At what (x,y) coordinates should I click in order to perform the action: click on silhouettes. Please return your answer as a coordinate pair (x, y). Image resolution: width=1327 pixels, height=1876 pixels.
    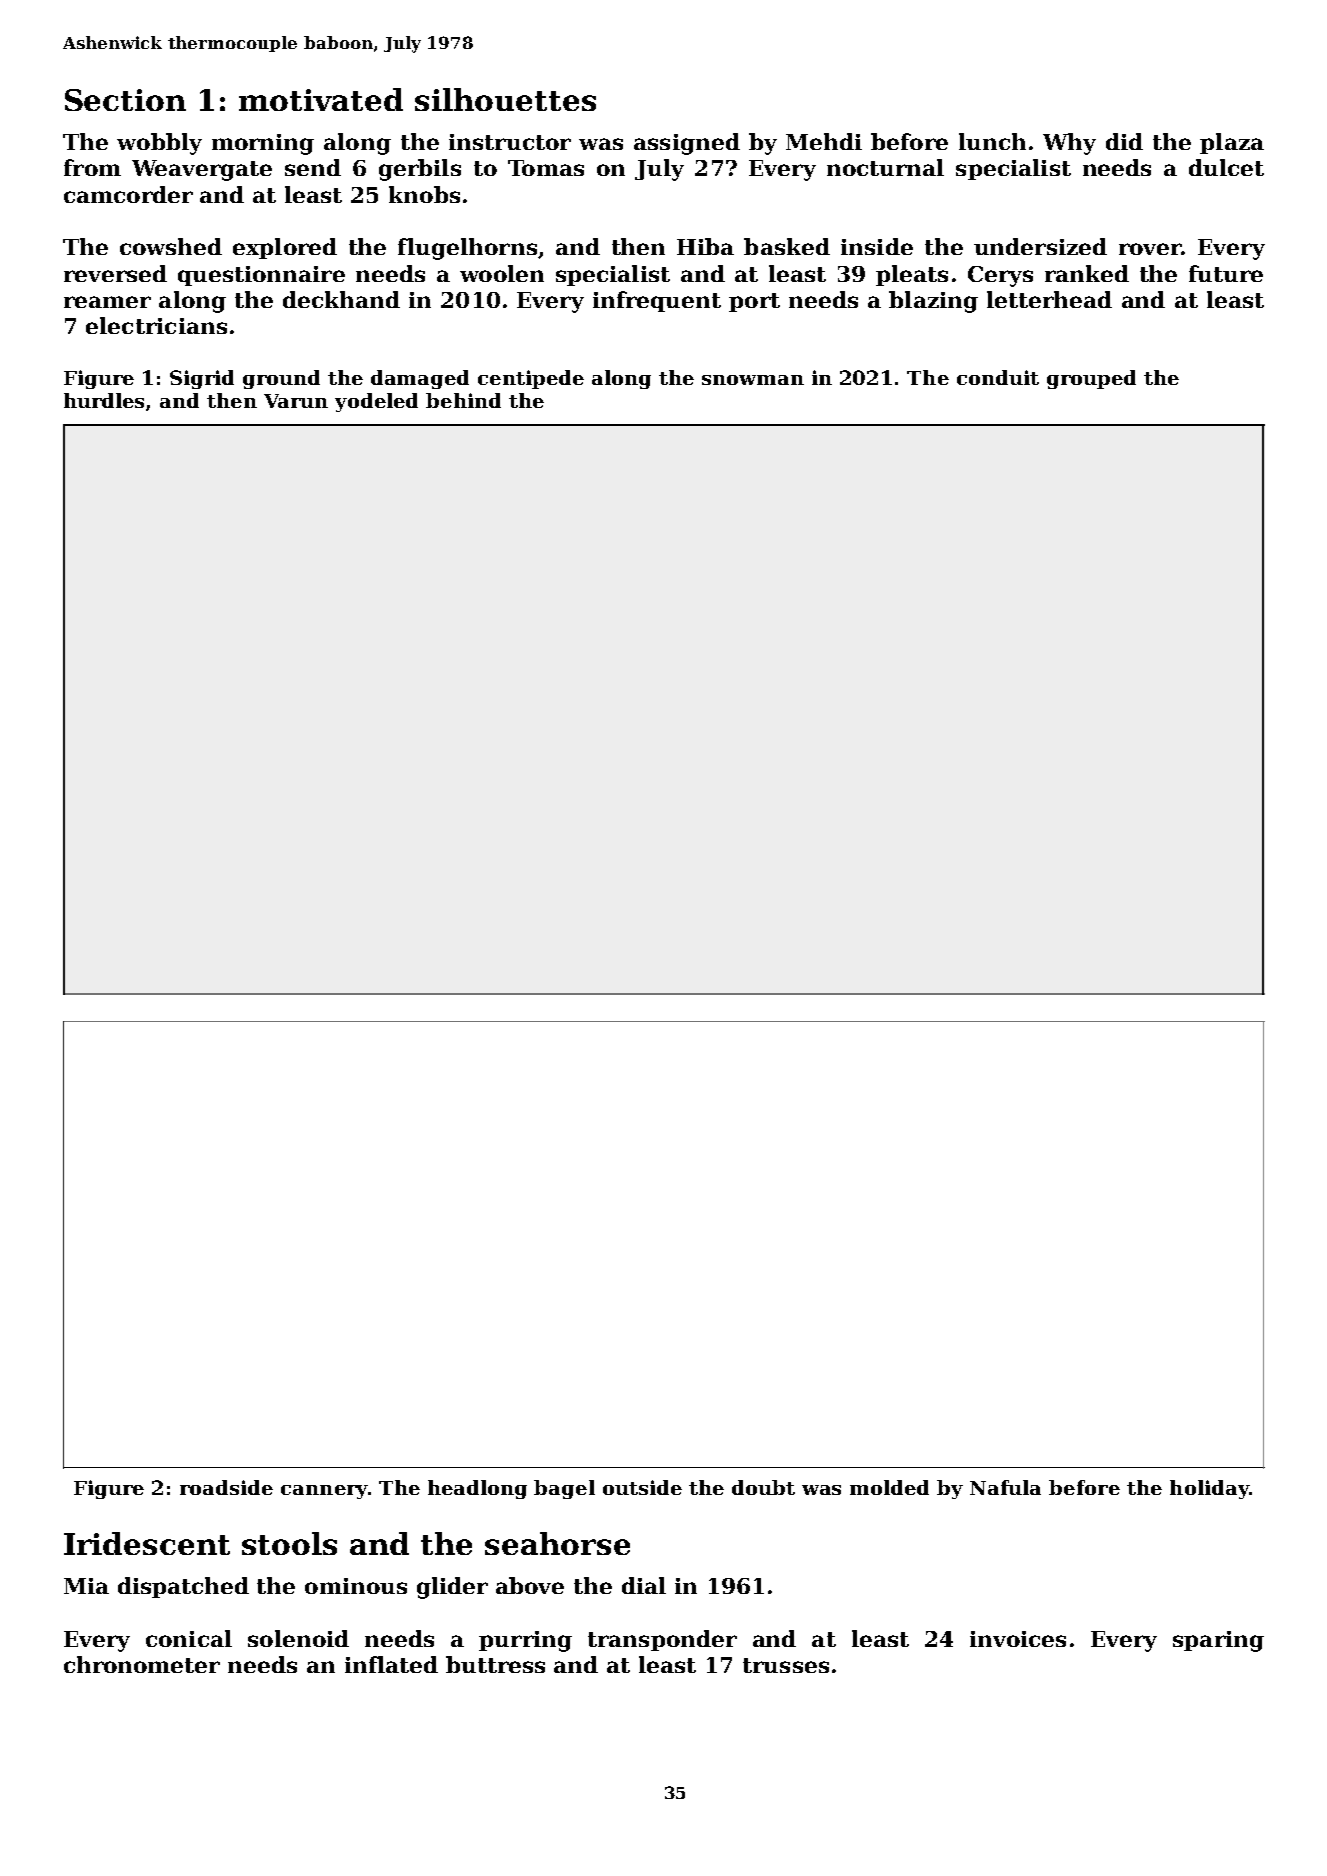
    Looking at the image, I should click on (505, 99).
